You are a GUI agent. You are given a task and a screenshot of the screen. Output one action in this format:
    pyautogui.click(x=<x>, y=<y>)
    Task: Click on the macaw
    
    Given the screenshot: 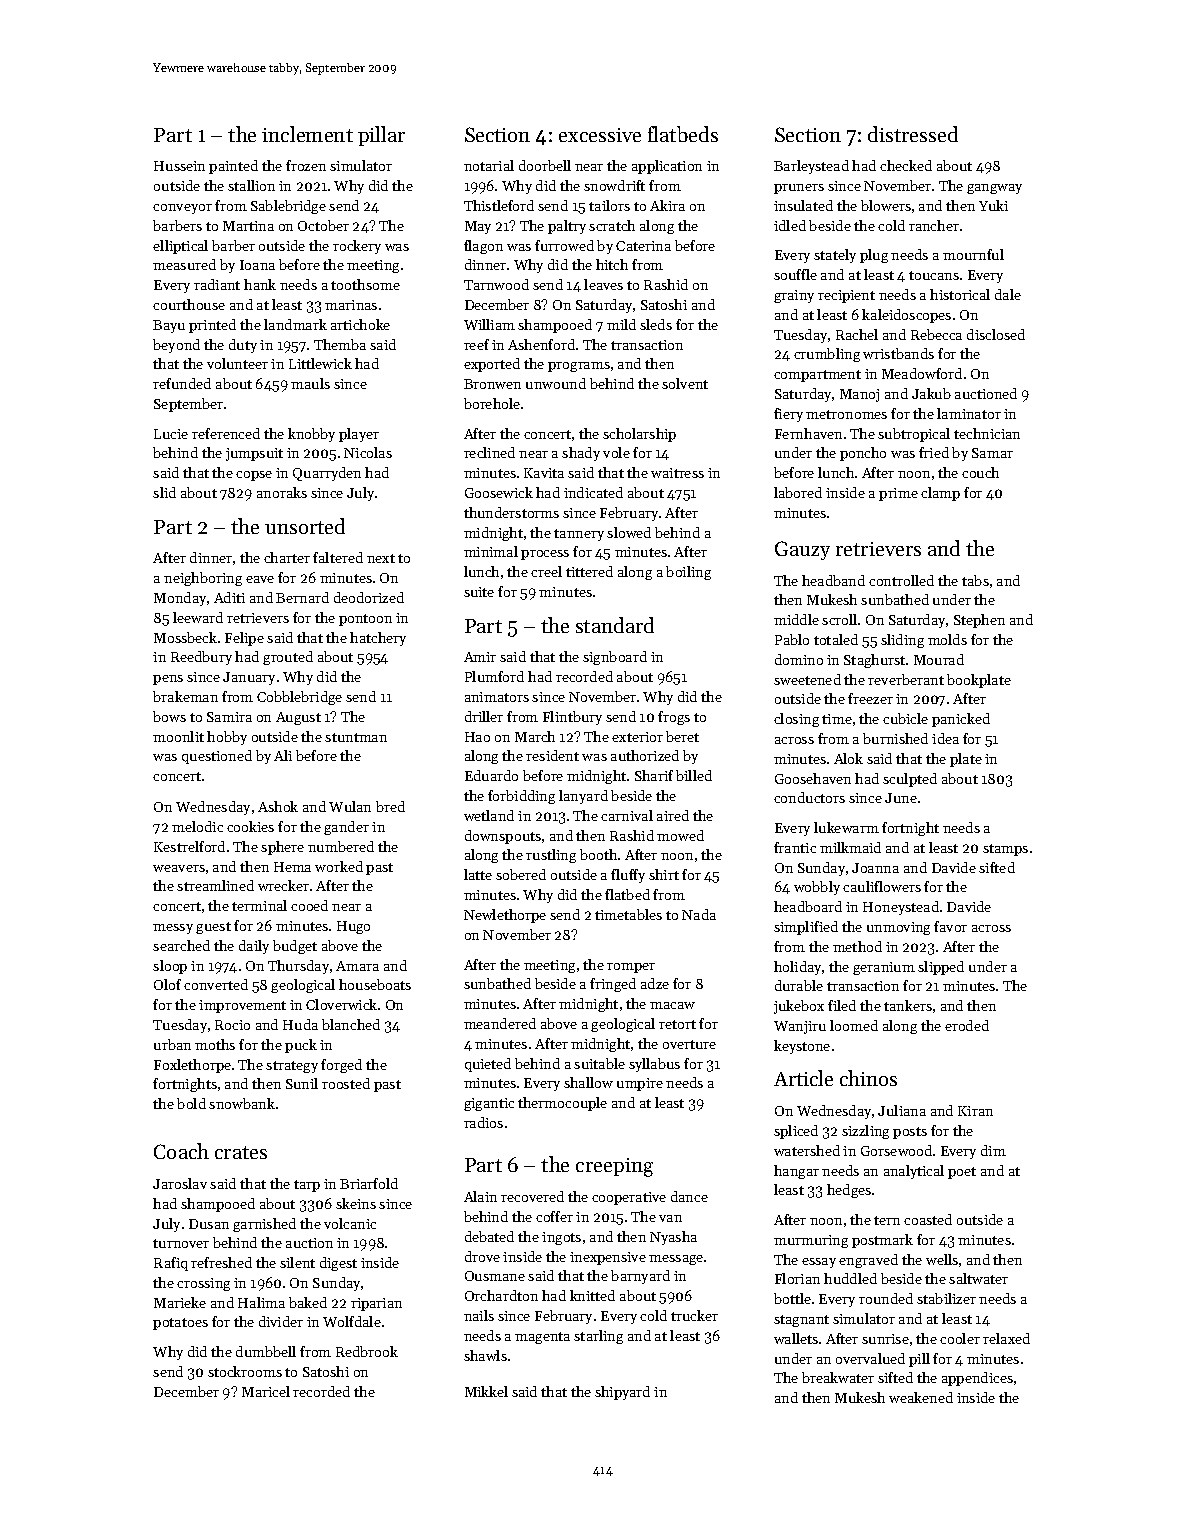 What is the action you would take?
    pyautogui.click(x=672, y=1005)
